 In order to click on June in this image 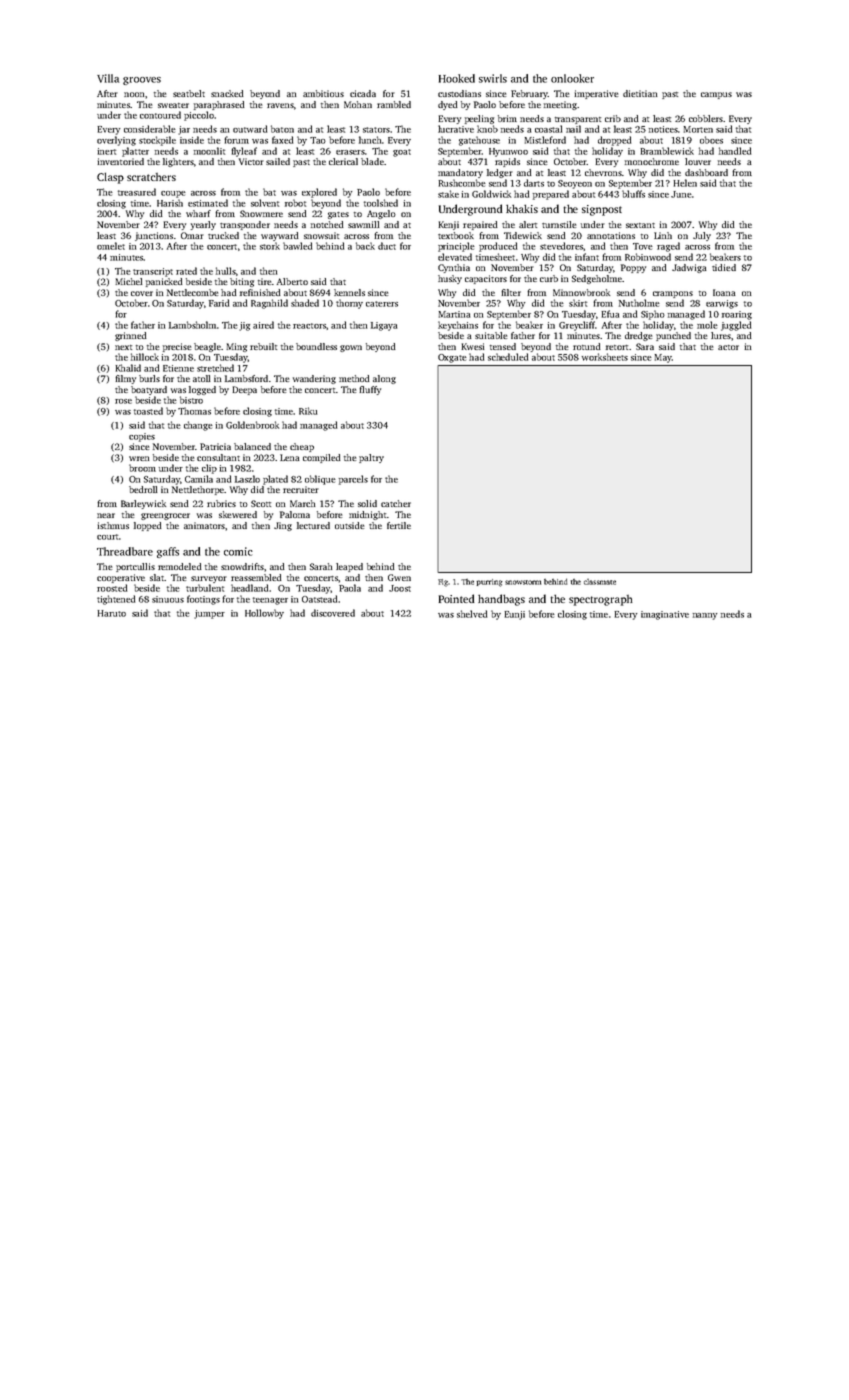, I will do `click(681, 194)`.
